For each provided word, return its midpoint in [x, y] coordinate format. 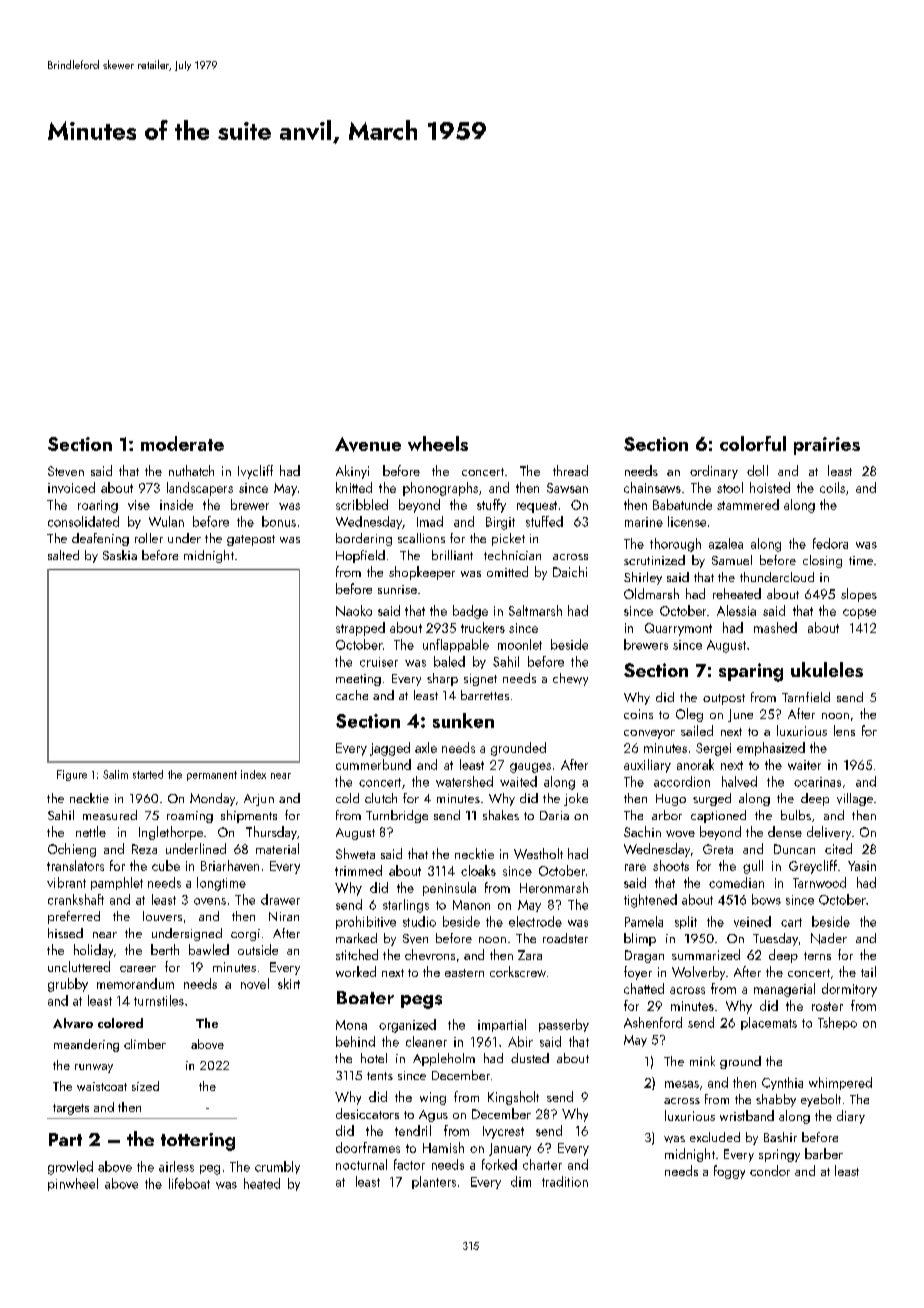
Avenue [368, 444]
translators [75, 865]
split [686, 922]
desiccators [367, 1113]
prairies [827, 446]
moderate [182, 443]
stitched [357, 954]
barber [824, 1153]
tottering [198, 1142]
